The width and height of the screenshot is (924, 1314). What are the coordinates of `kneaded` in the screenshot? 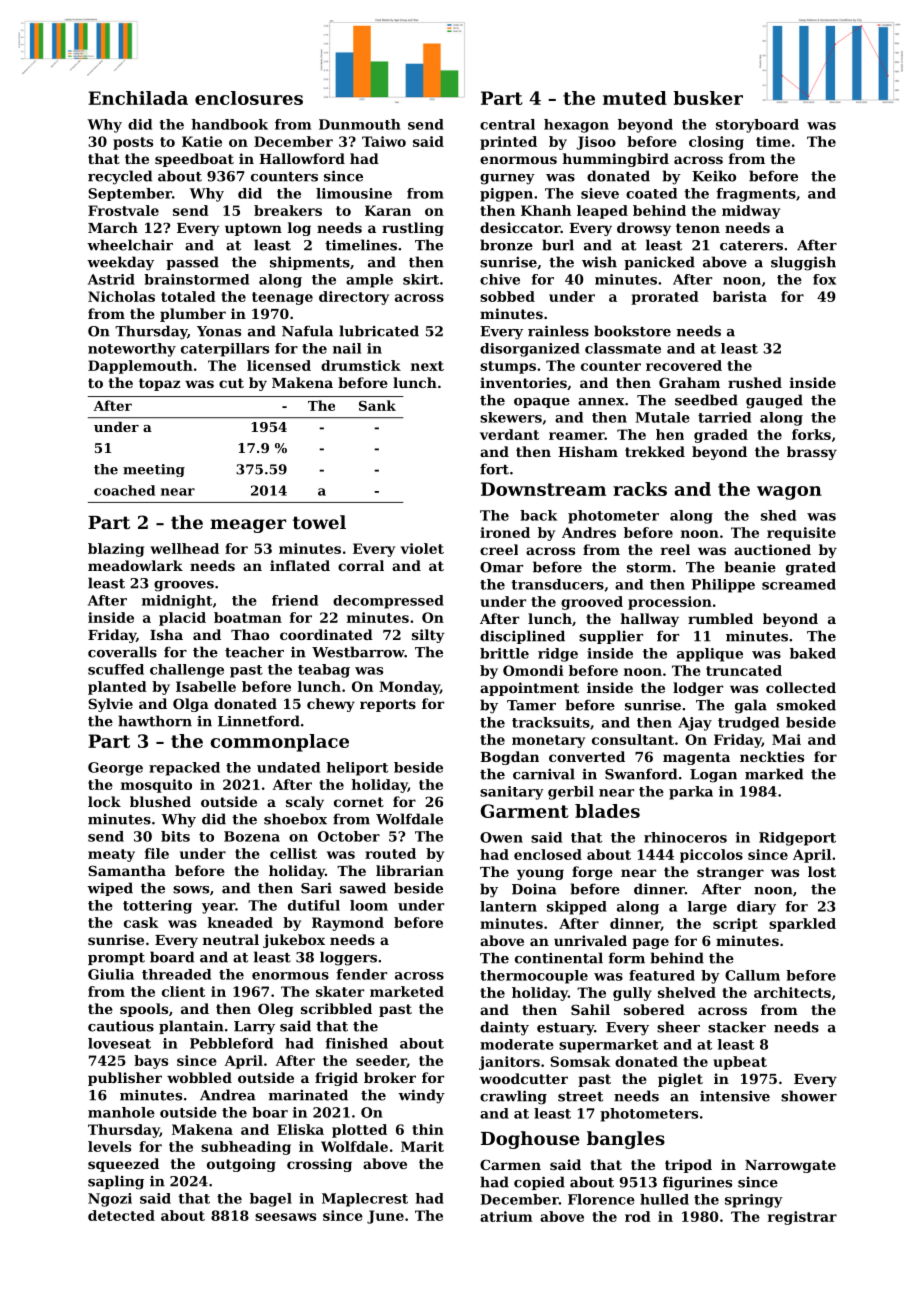 It's located at (240, 922).
